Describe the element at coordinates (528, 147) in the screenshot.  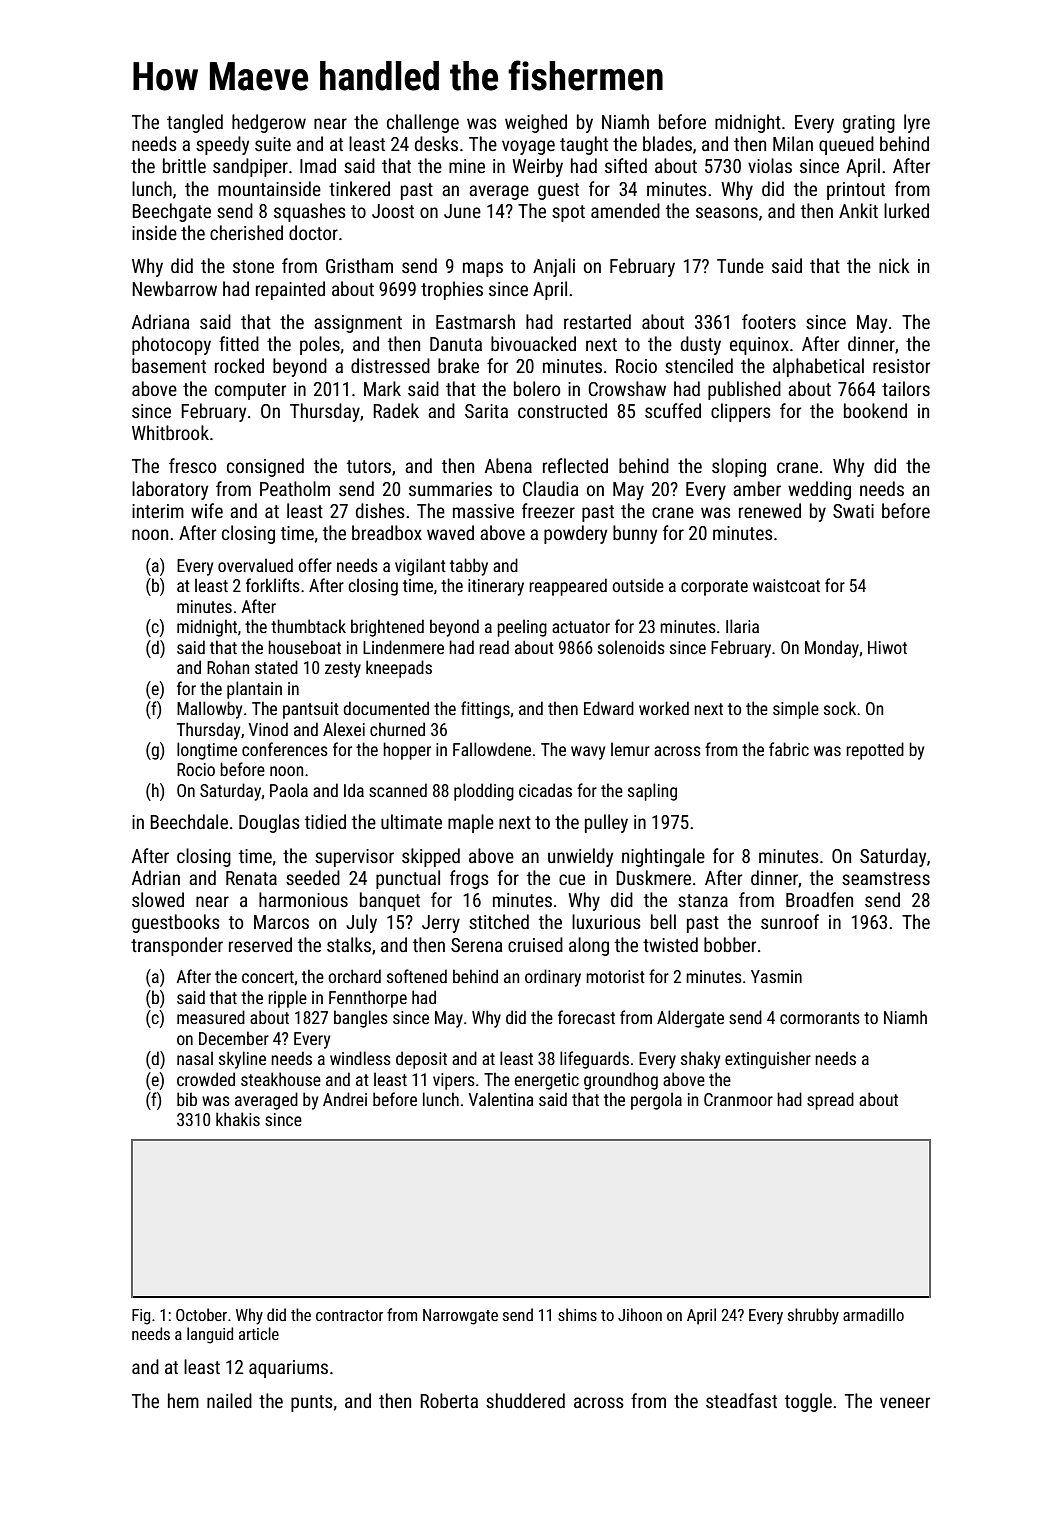
I see `voyage` at that location.
